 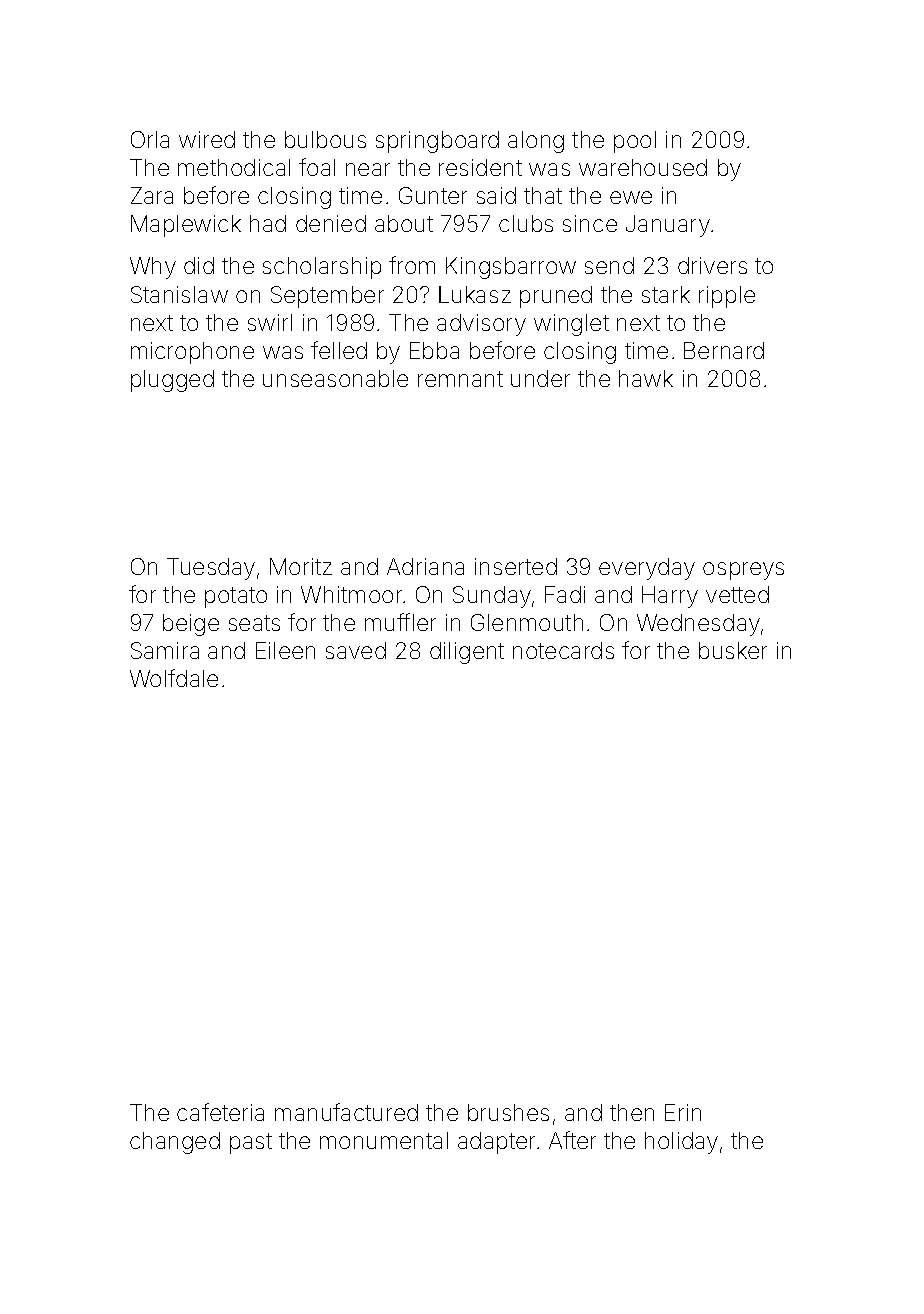 I want to click on brushes, so click(x=508, y=1112).
